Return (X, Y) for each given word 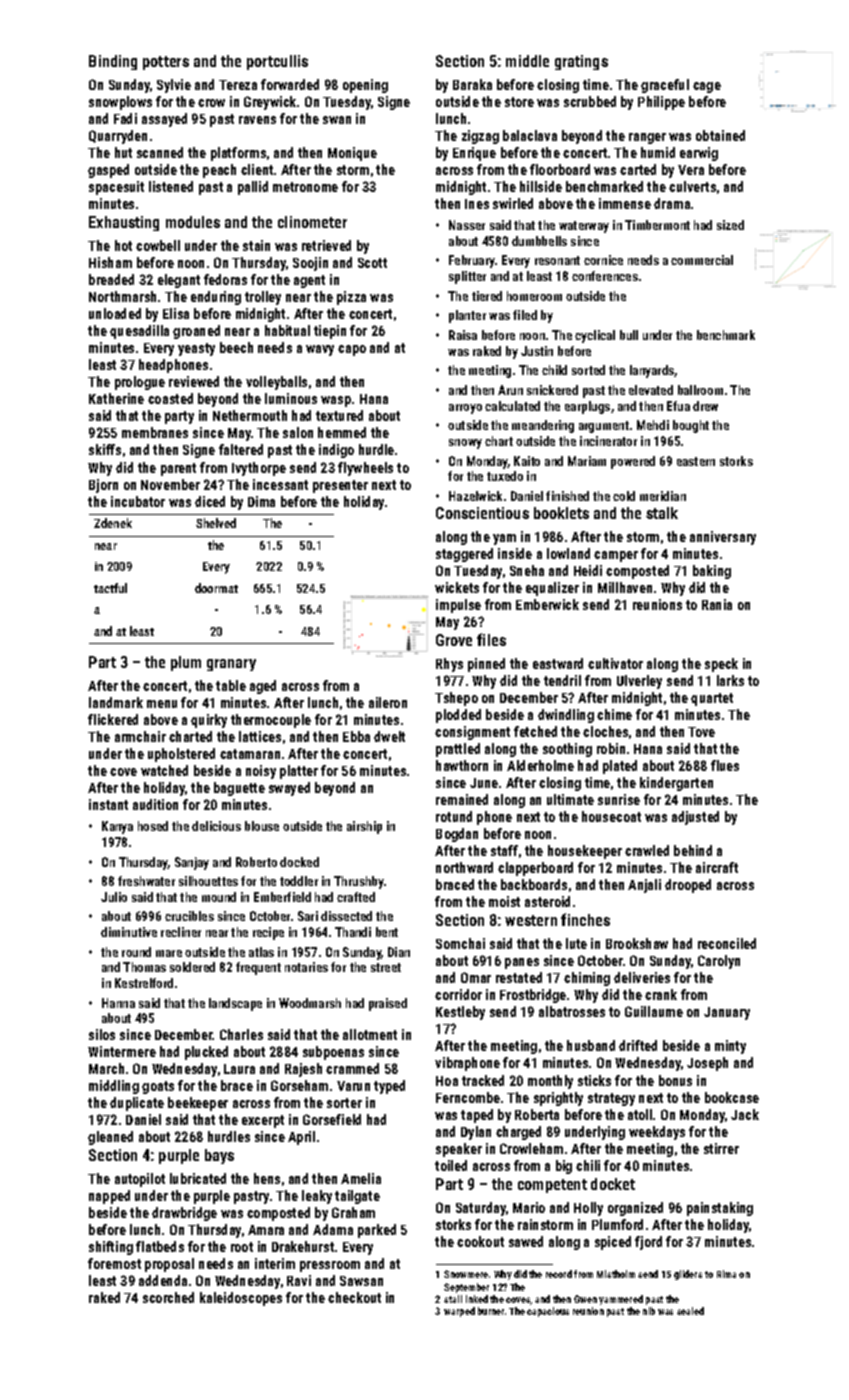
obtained (720, 135)
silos (102, 1034)
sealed (690, 1311)
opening (365, 86)
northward (464, 867)
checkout (354, 1297)
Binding (113, 62)
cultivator (615, 663)
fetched (535, 731)
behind (693, 850)
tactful (110, 588)
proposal (169, 1265)
